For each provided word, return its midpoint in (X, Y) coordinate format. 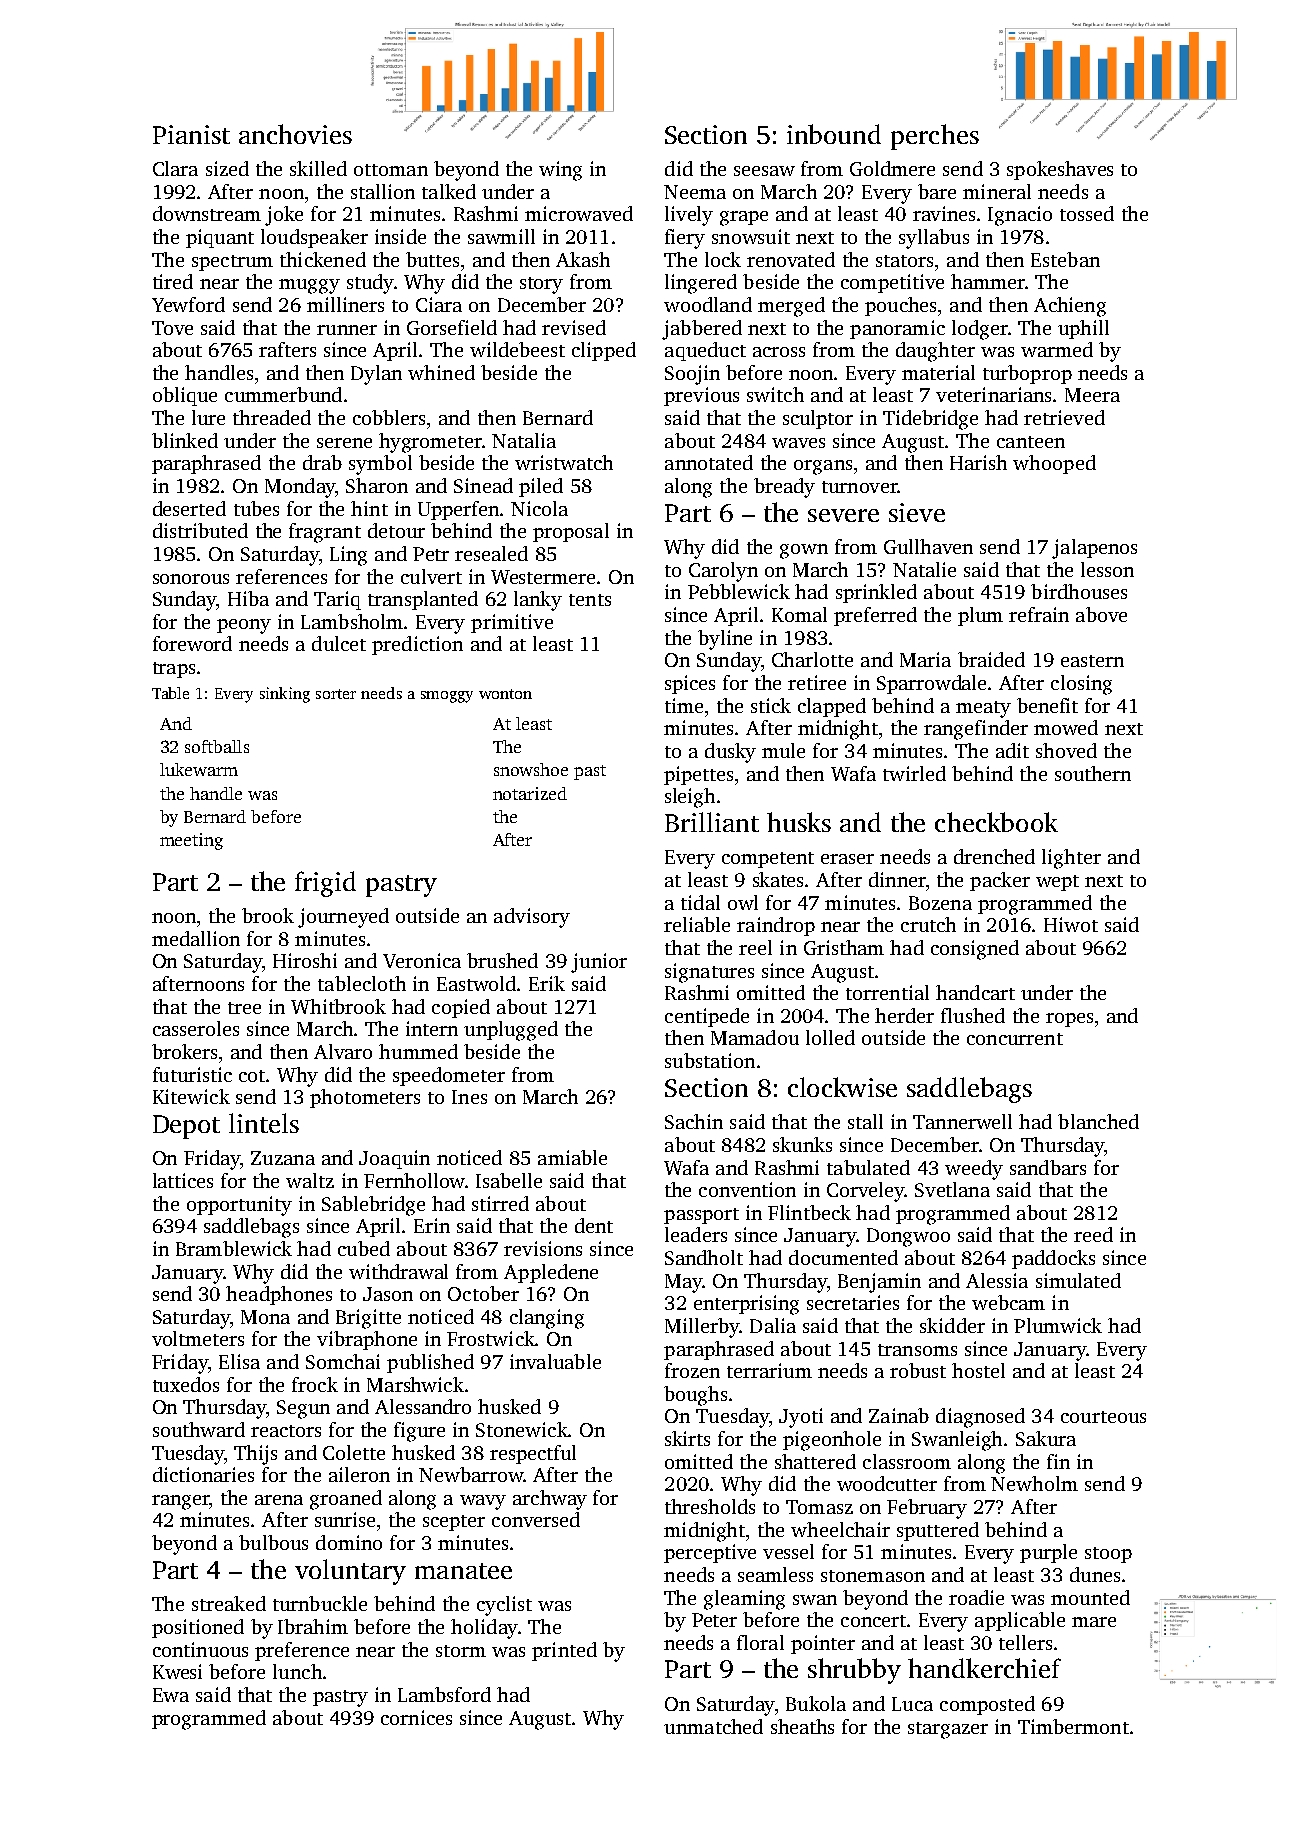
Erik (547, 983)
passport (701, 1216)
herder (904, 1015)
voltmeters (198, 1338)
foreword (192, 643)
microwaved (579, 213)
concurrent (1015, 1039)
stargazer (948, 1730)
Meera (1092, 395)
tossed (1087, 213)
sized (227, 168)
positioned (198, 1628)
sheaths (802, 1726)
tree (244, 1008)
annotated (709, 462)
